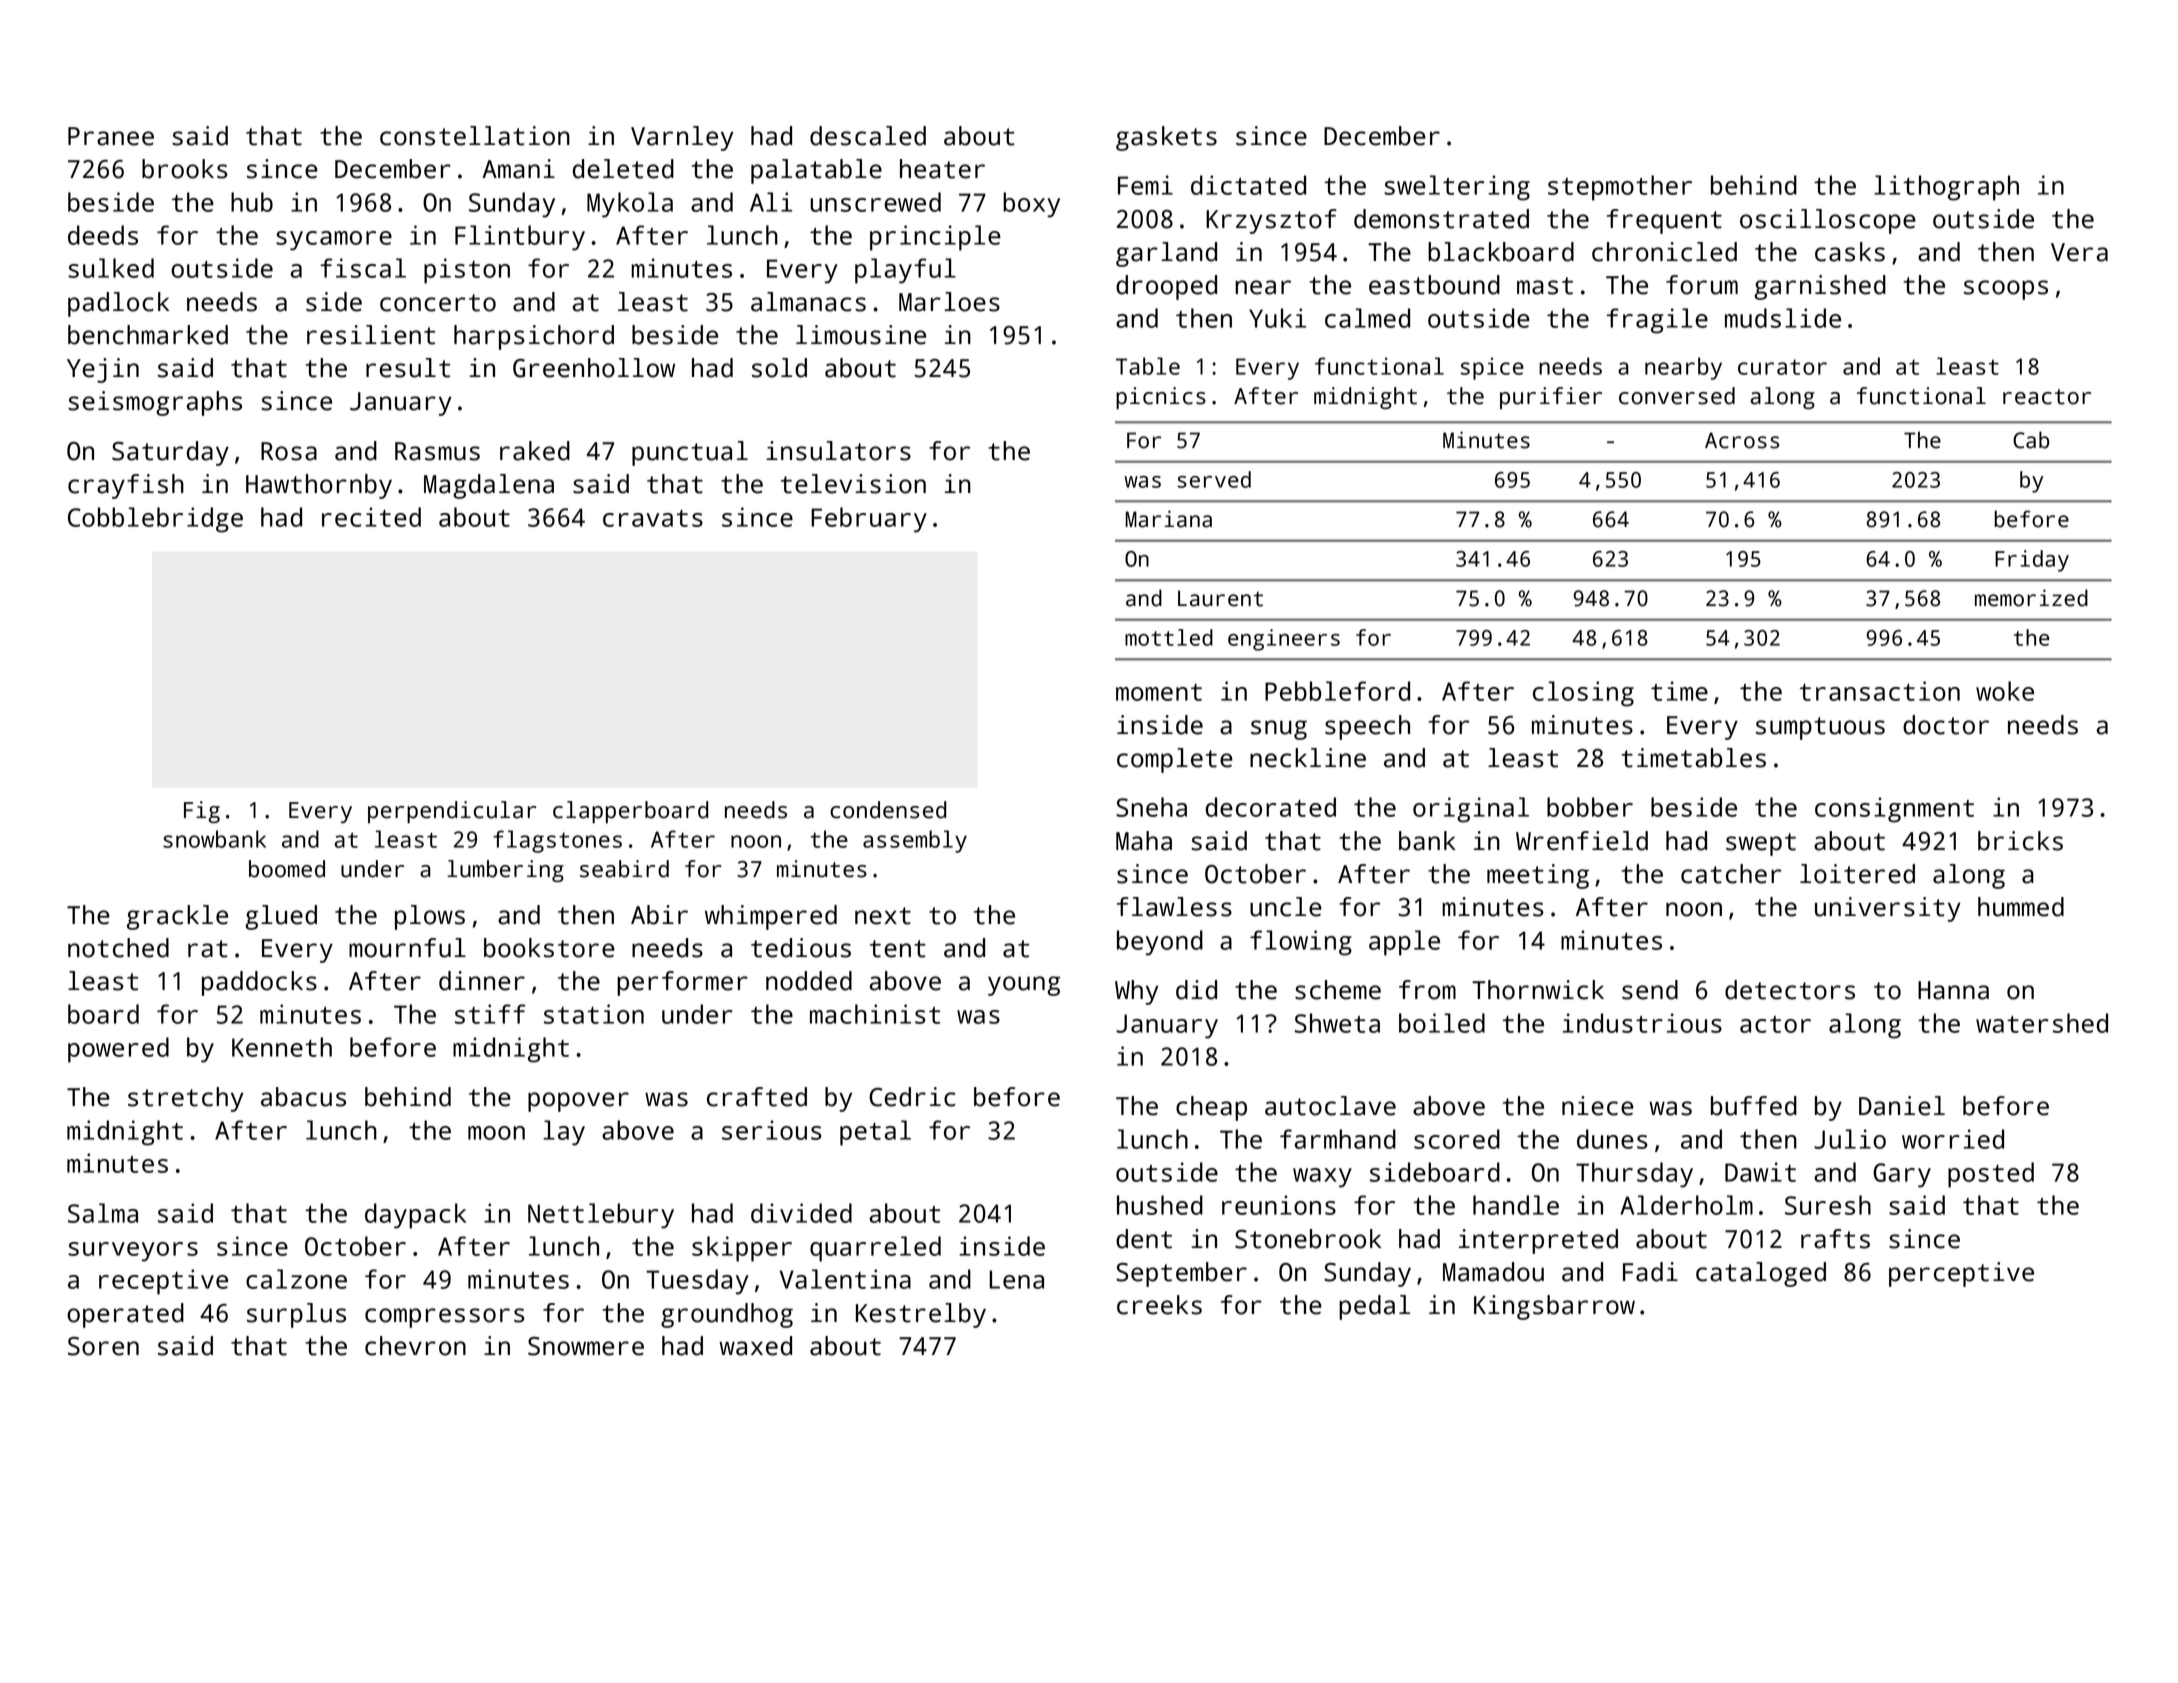 The image size is (2178, 1683). I want to click on constellation, so click(475, 136).
